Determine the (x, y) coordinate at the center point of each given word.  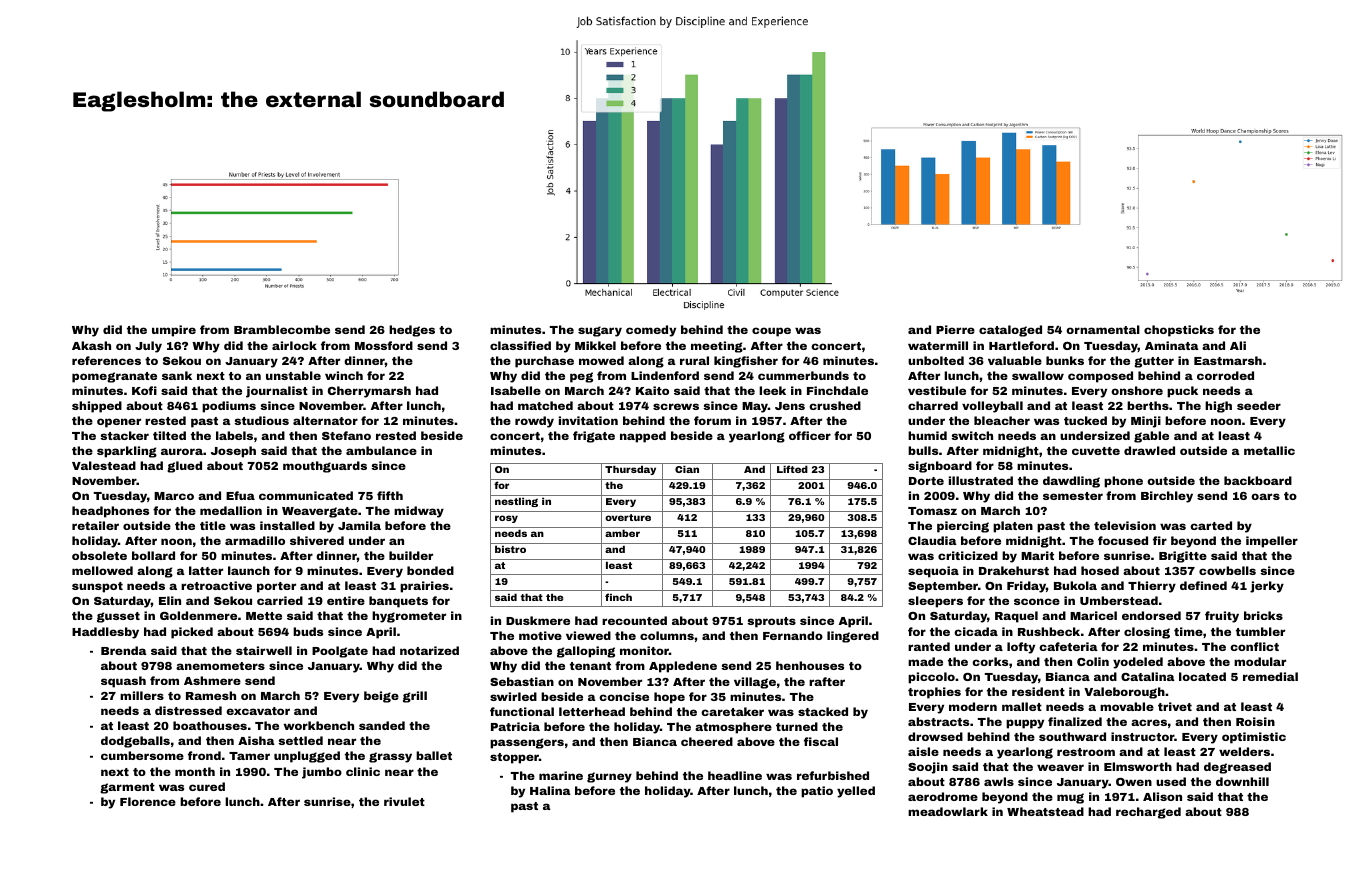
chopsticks (1179, 331)
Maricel (1093, 615)
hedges (412, 331)
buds (308, 631)
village (755, 683)
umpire (174, 331)
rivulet (404, 801)
